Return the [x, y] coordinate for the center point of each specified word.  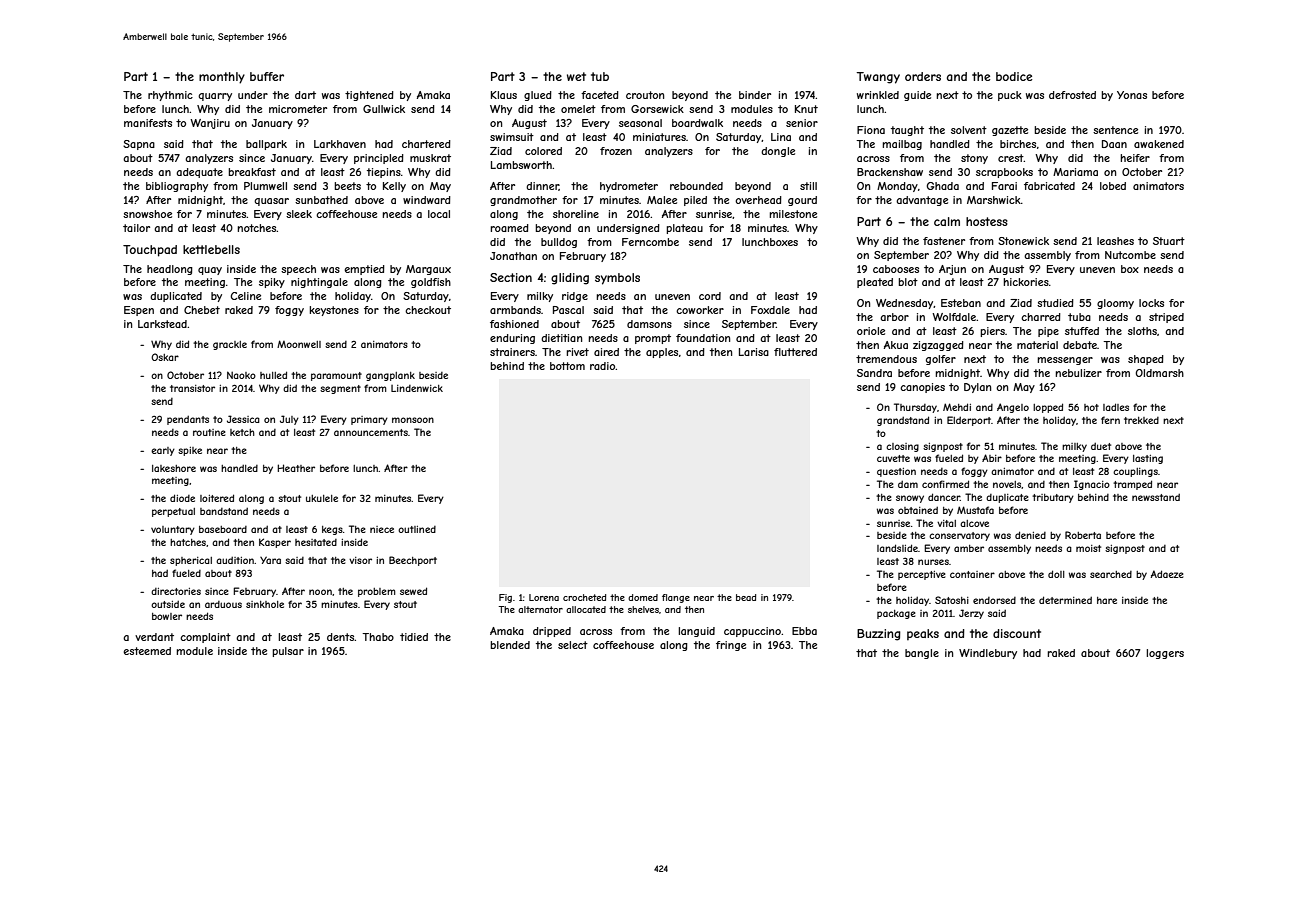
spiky [272, 283]
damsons [649, 324]
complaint [205, 638]
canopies [922, 388]
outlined [417, 529]
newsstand [1156, 497]
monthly [222, 78]
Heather [296, 468]
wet [576, 76]
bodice [1014, 76]
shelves [643, 609]
